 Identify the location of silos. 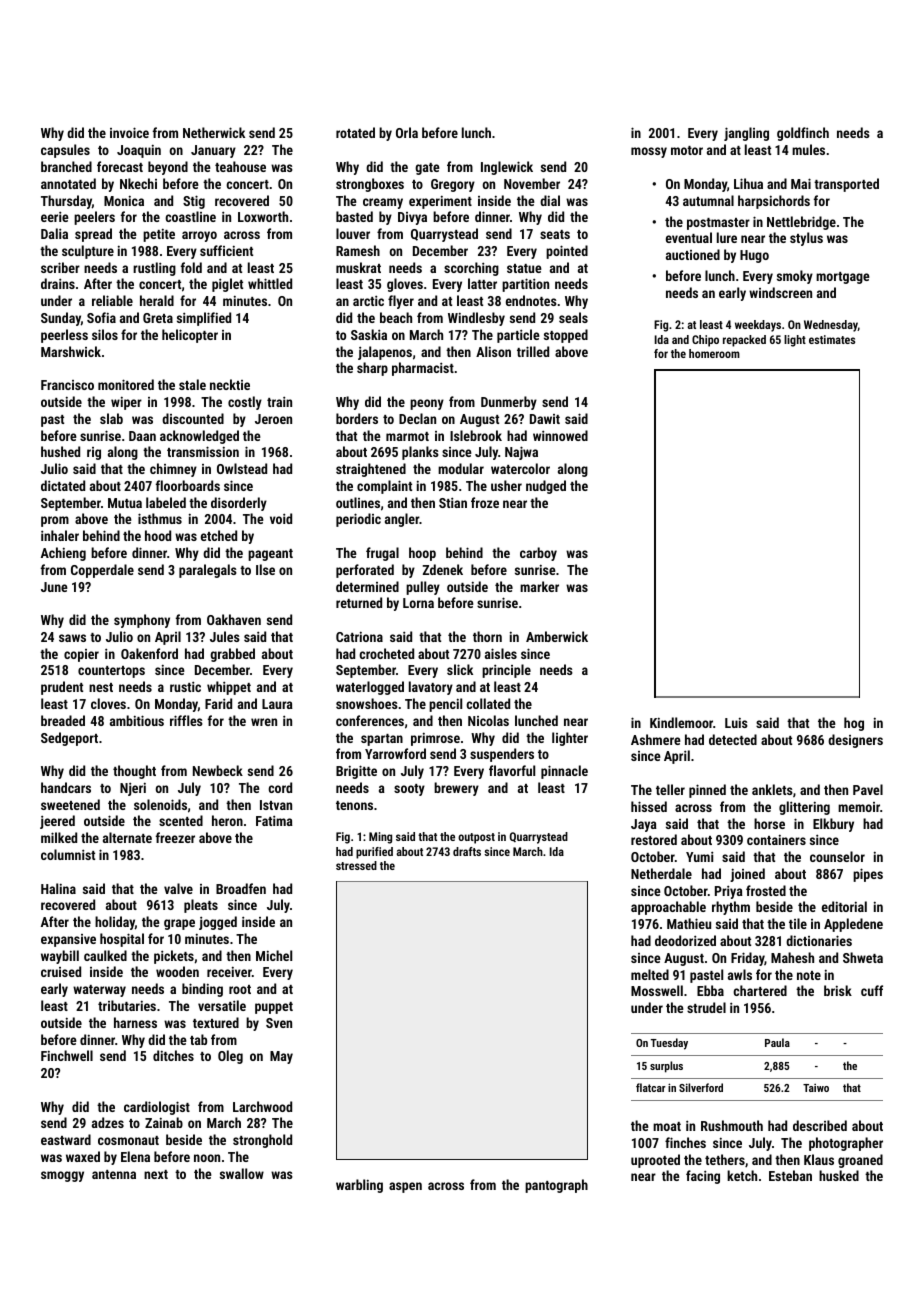
(105, 334).
